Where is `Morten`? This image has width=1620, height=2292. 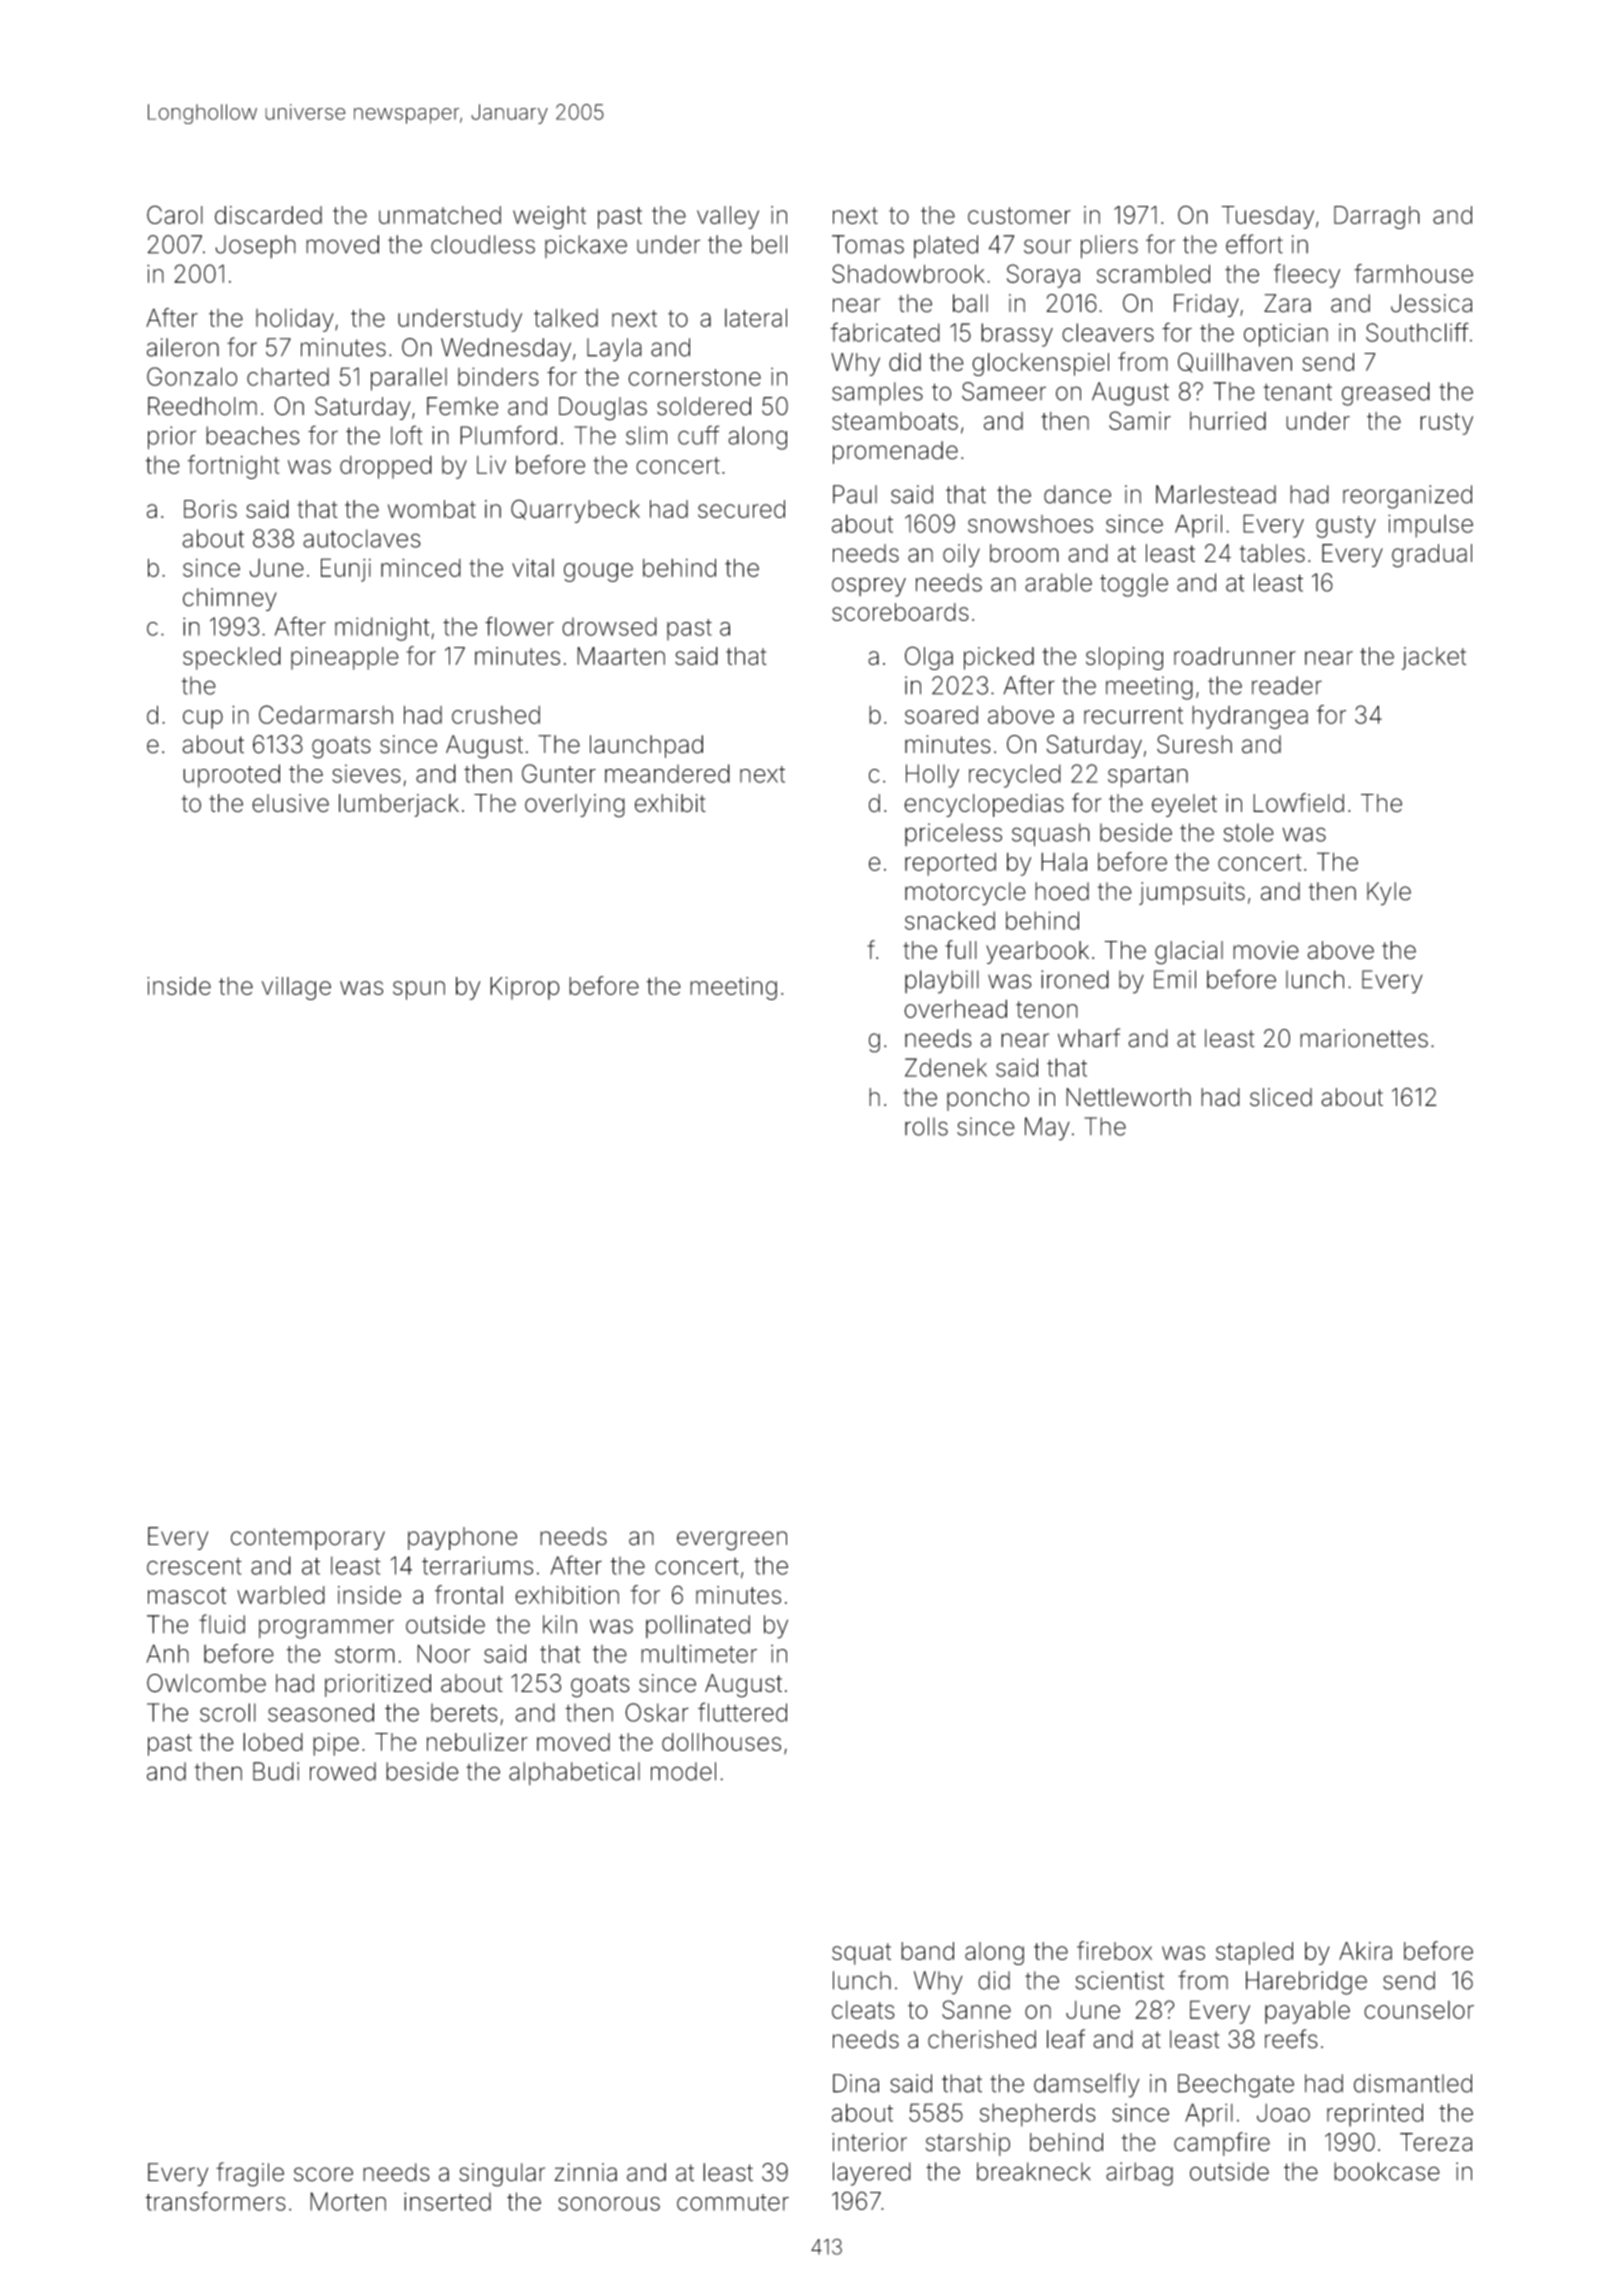
Morten is located at coordinates (348, 2201).
